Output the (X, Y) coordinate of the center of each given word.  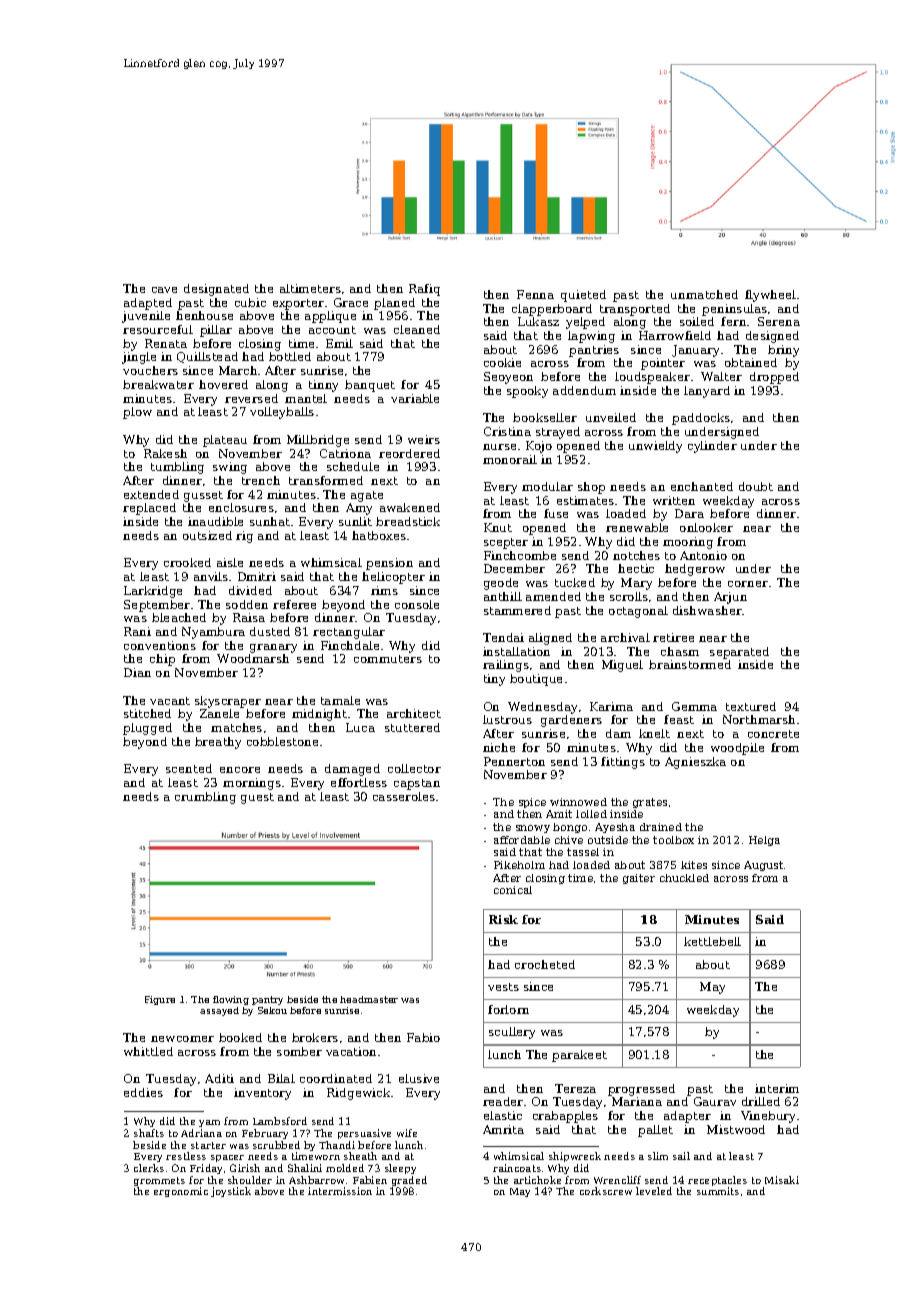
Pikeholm (519, 865)
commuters (388, 659)
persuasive (364, 1134)
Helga (764, 841)
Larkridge (153, 592)
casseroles (404, 796)
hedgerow (695, 570)
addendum (584, 390)
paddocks (701, 419)
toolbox (673, 840)
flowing (231, 1000)
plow (137, 413)
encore (240, 770)
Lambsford (280, 1121)
